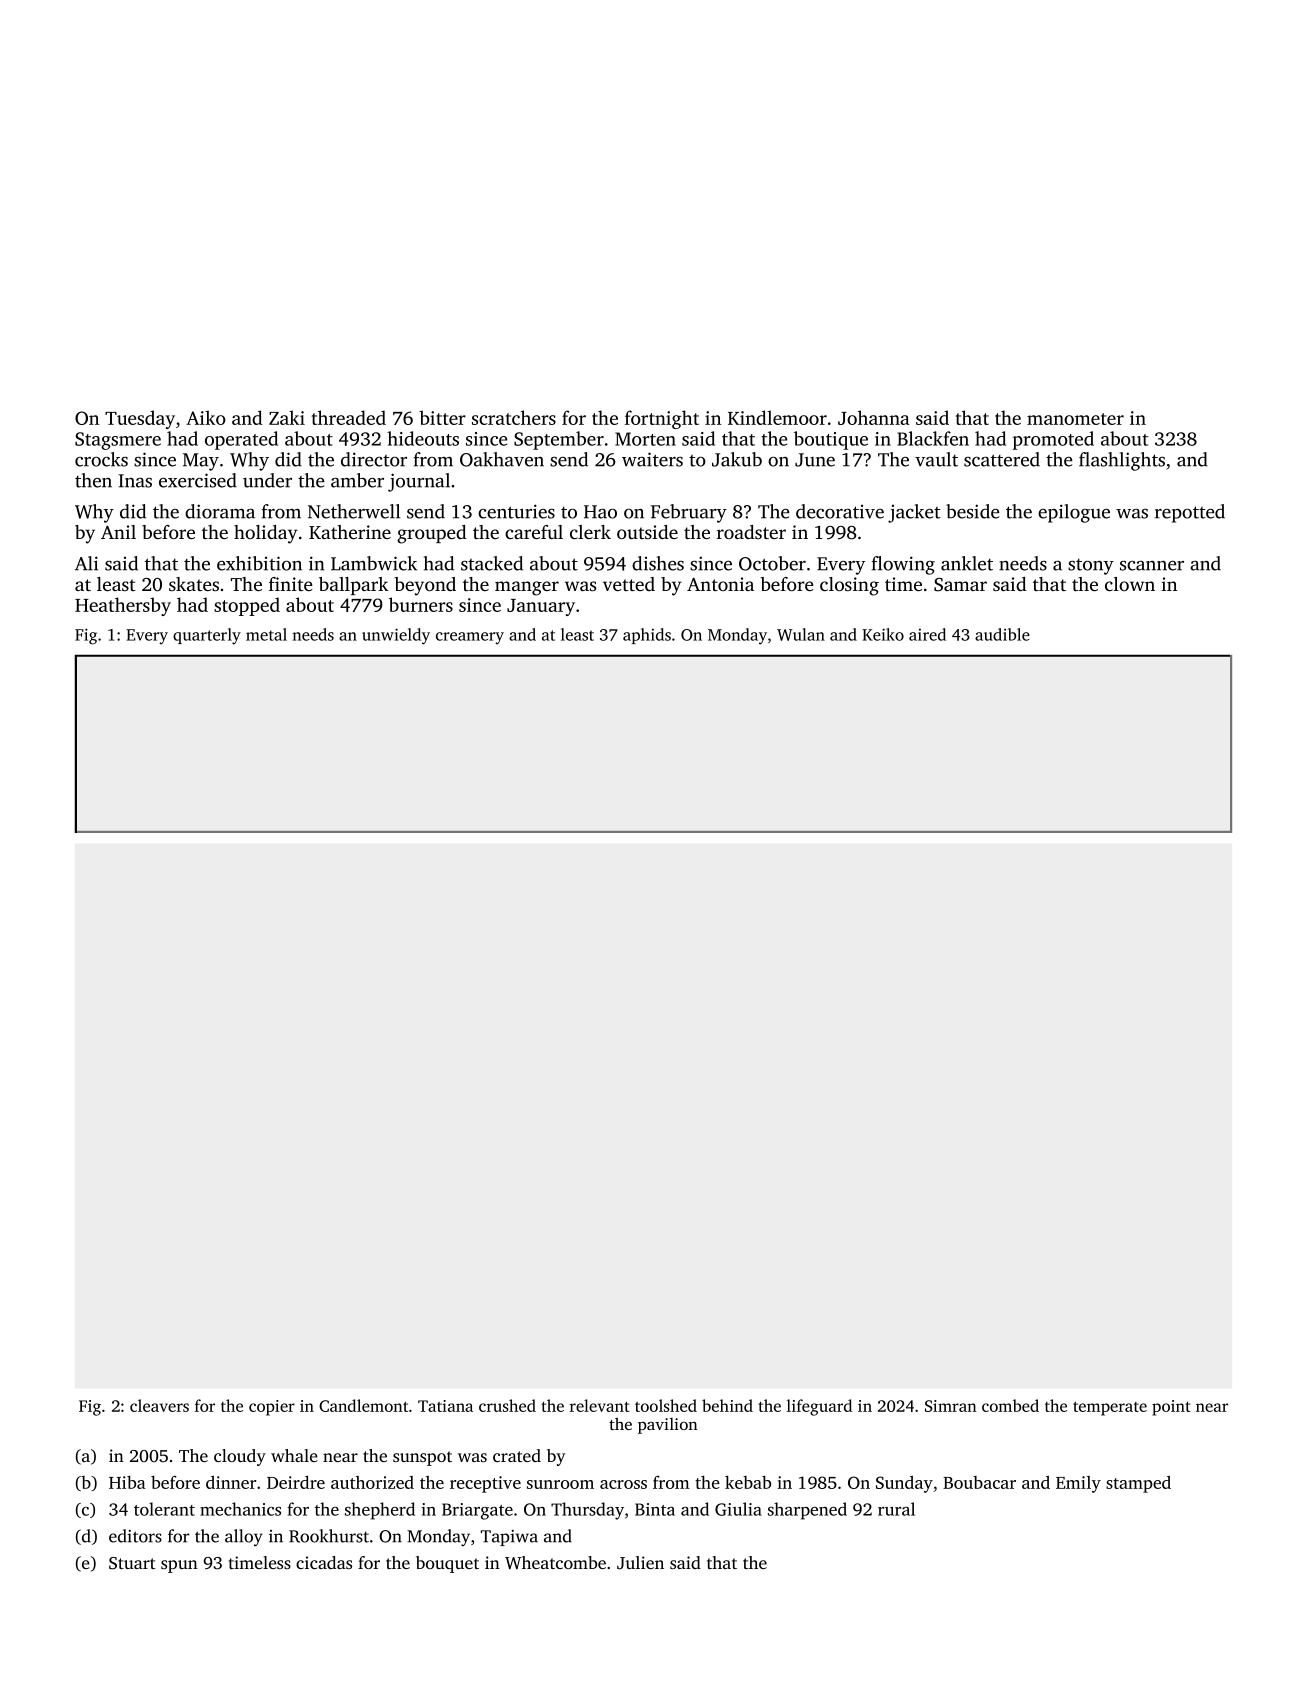 This document has width=1307, height=1692. What do you see at coordinates (396, 636) in the document?
I see `unwieldy` at bounding box center [396, 636].
